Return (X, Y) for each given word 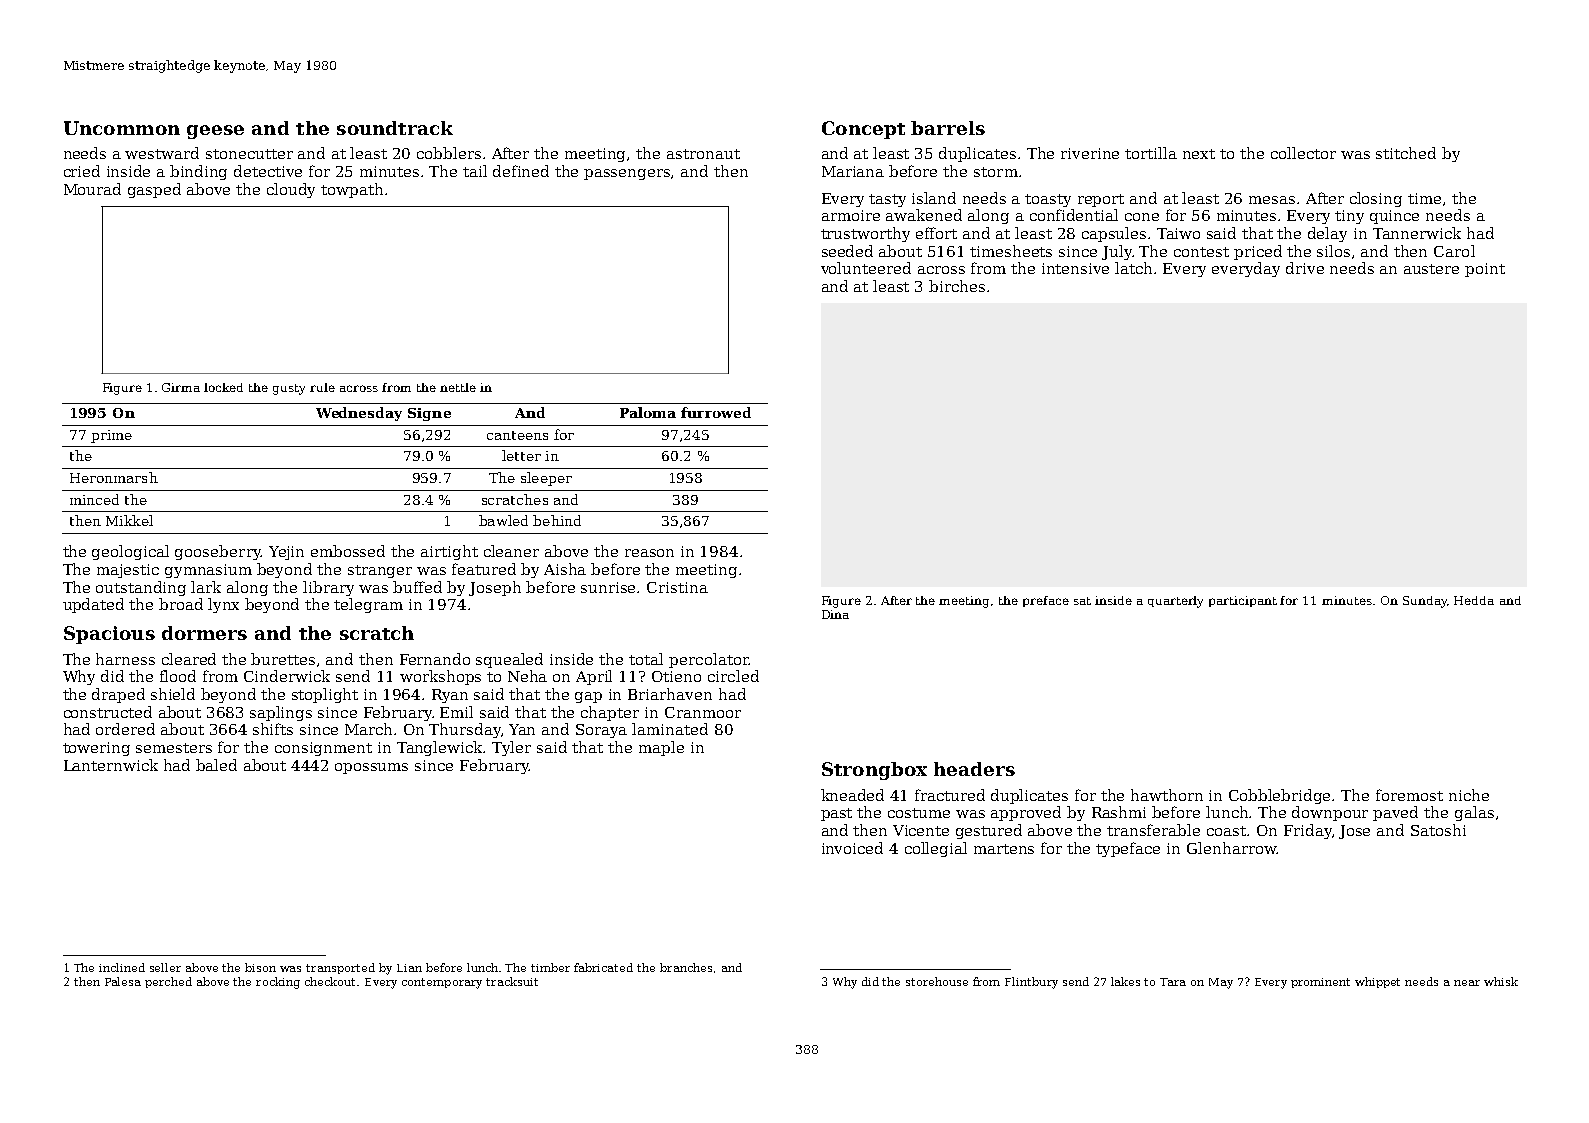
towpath (352, 190)
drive (1305, 268)
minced (94, 499)
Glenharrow (1232, 848)
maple (661, 748)
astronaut (703, 154)
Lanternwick (111, 765)
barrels (948, 128)
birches (957, 286)
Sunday (1425, 602)
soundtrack (395, 128)
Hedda (1474, 600)
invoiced (852, 848)
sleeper (546, 479)
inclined (122, 967)
